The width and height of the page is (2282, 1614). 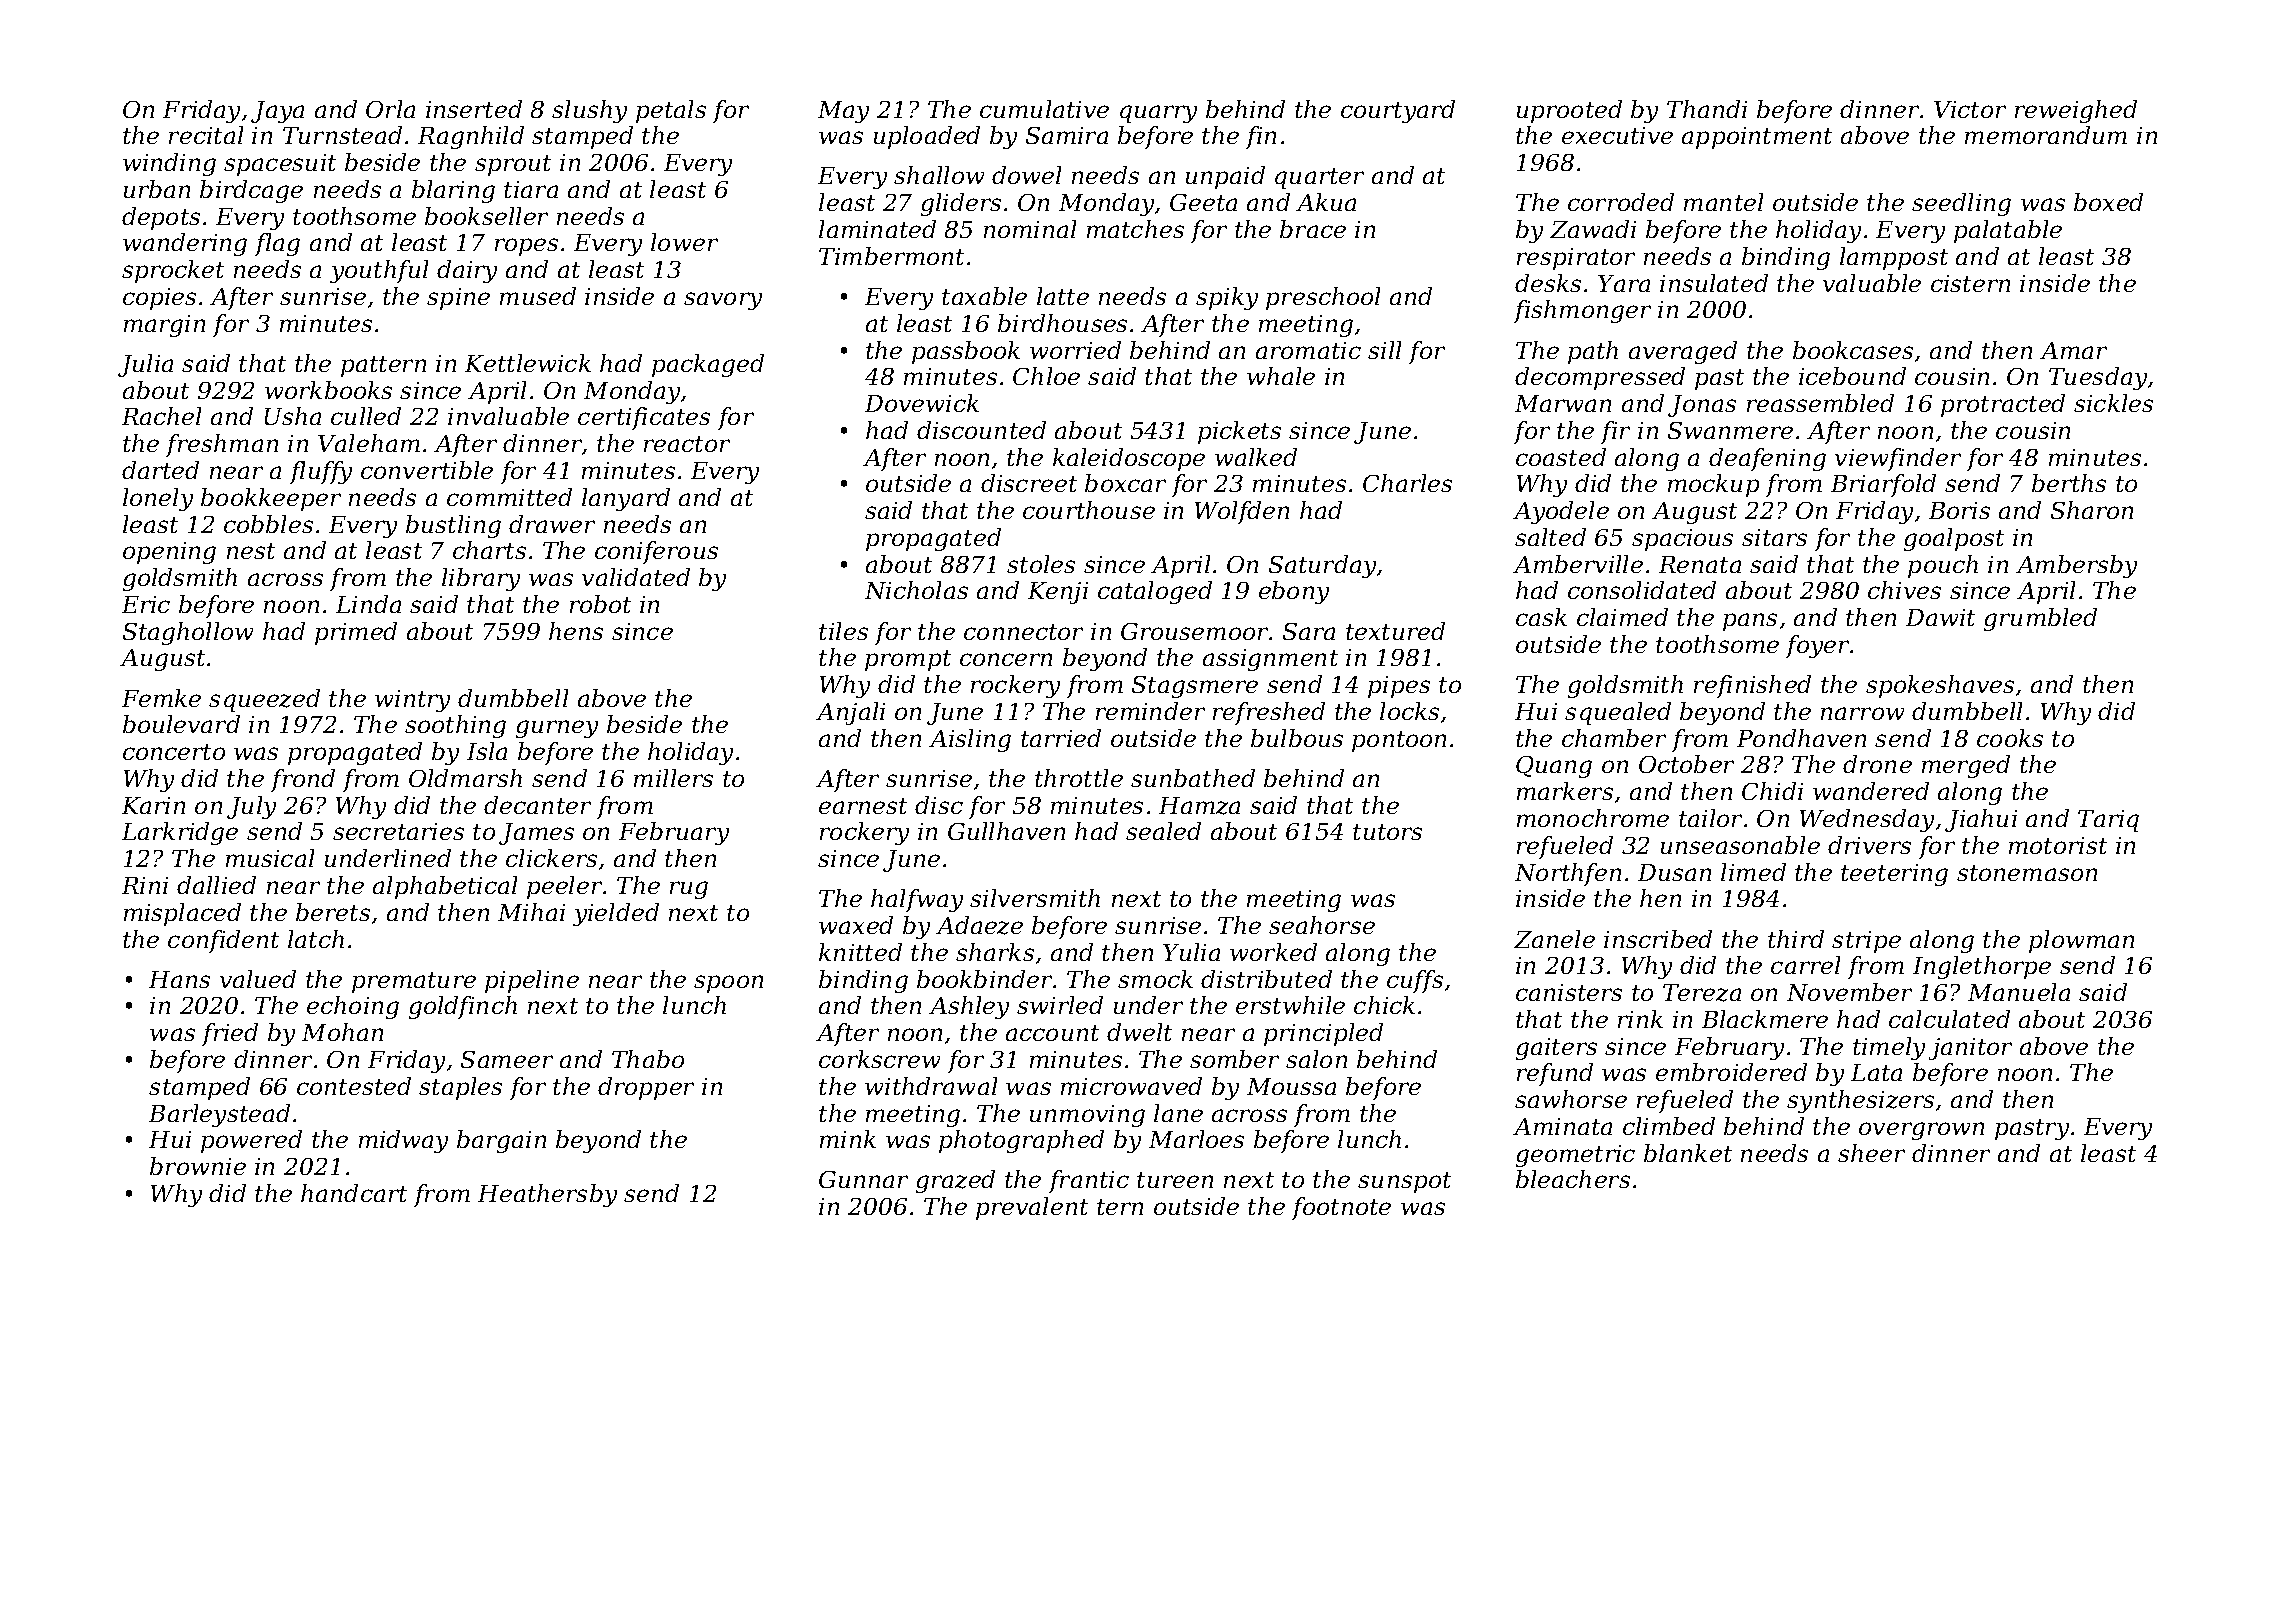 What do you see at coordinates (1970, 109) in the page?
I see `Victor` at bounding box center [1970, 109].
